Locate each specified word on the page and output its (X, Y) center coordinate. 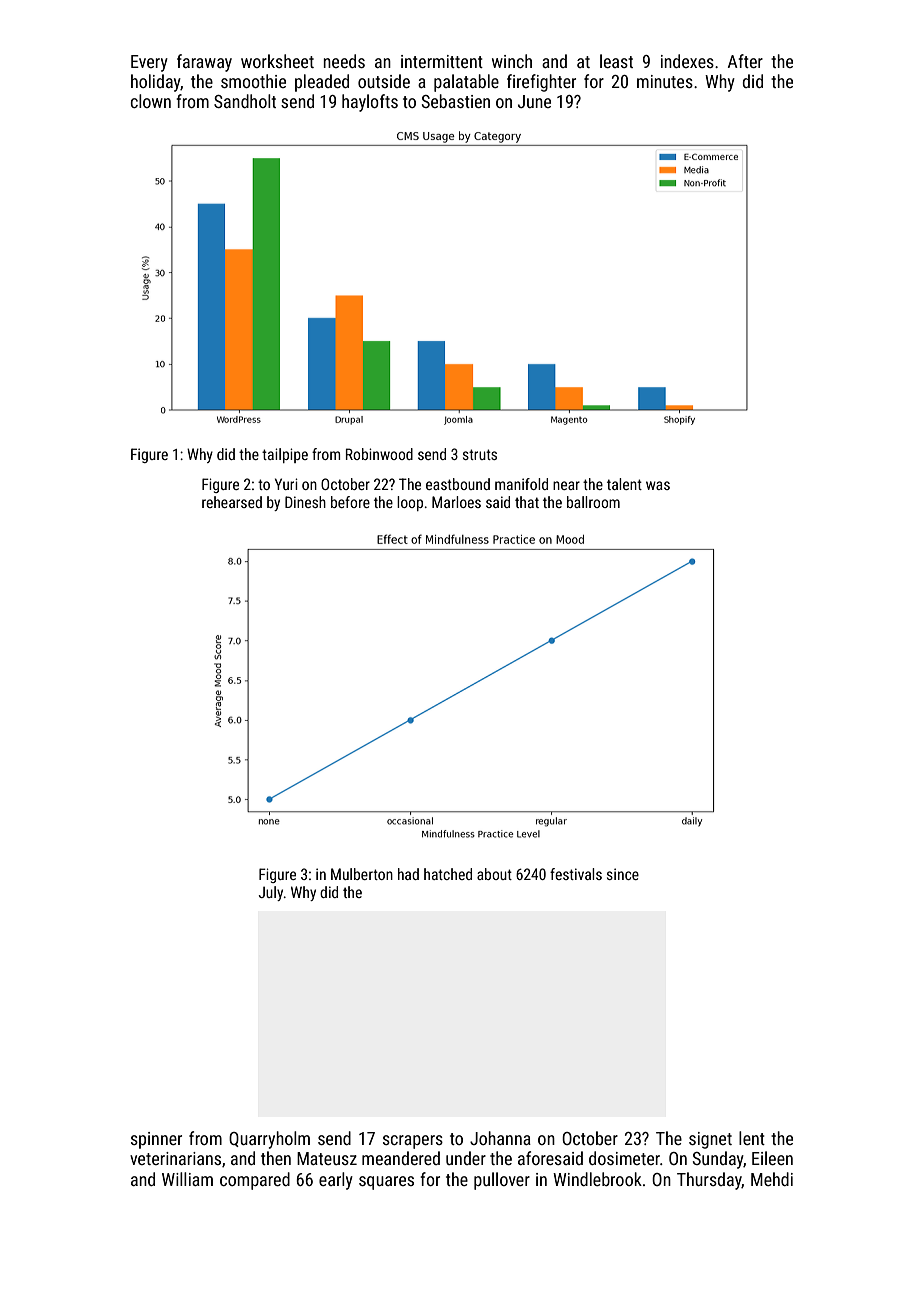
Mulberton (362, 874)
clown (151, 101)
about (494, 874)
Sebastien (456, 101)
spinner (156, 1140)
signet (710, 1140)
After (745, 61)
